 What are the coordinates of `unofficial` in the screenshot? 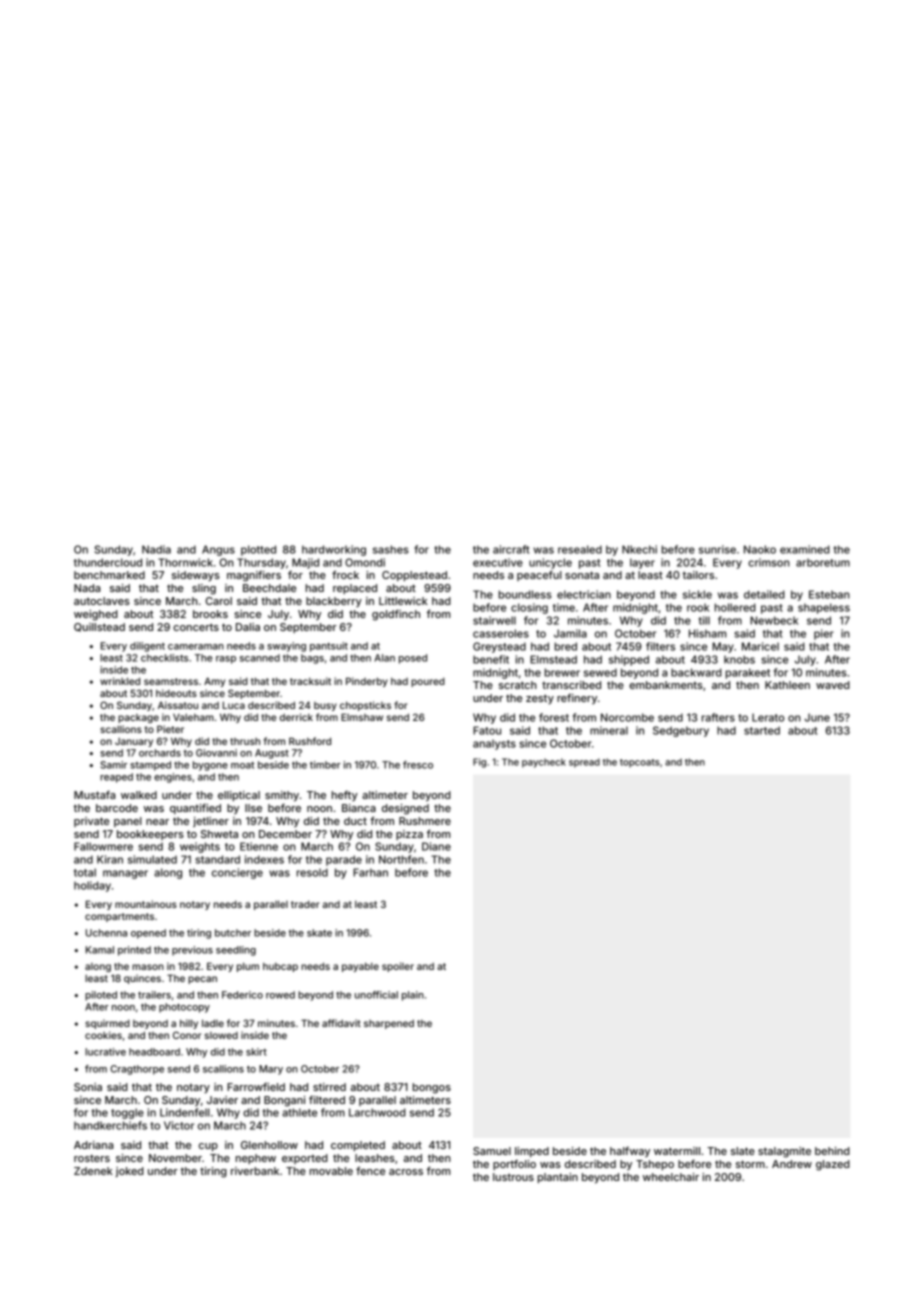 It's located at (376, 995).
